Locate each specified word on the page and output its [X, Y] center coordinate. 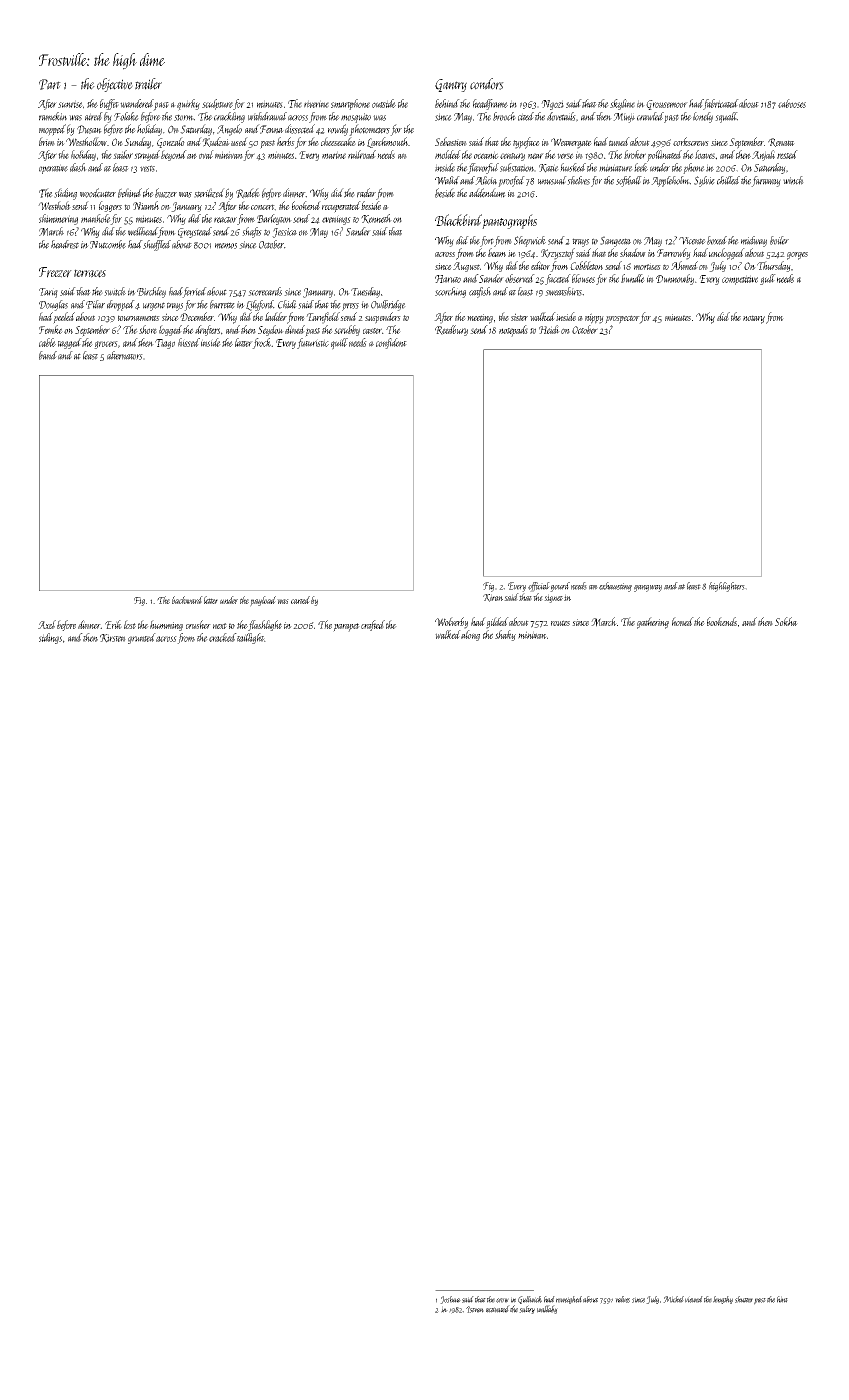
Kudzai [216, 142]
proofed [511, 181]
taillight [250, 638]
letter [211, 600]
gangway [648, 588]
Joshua [450, 1300]
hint [782, 1299]
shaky [505, 635]
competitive [740, 280]
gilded [497, 623]
